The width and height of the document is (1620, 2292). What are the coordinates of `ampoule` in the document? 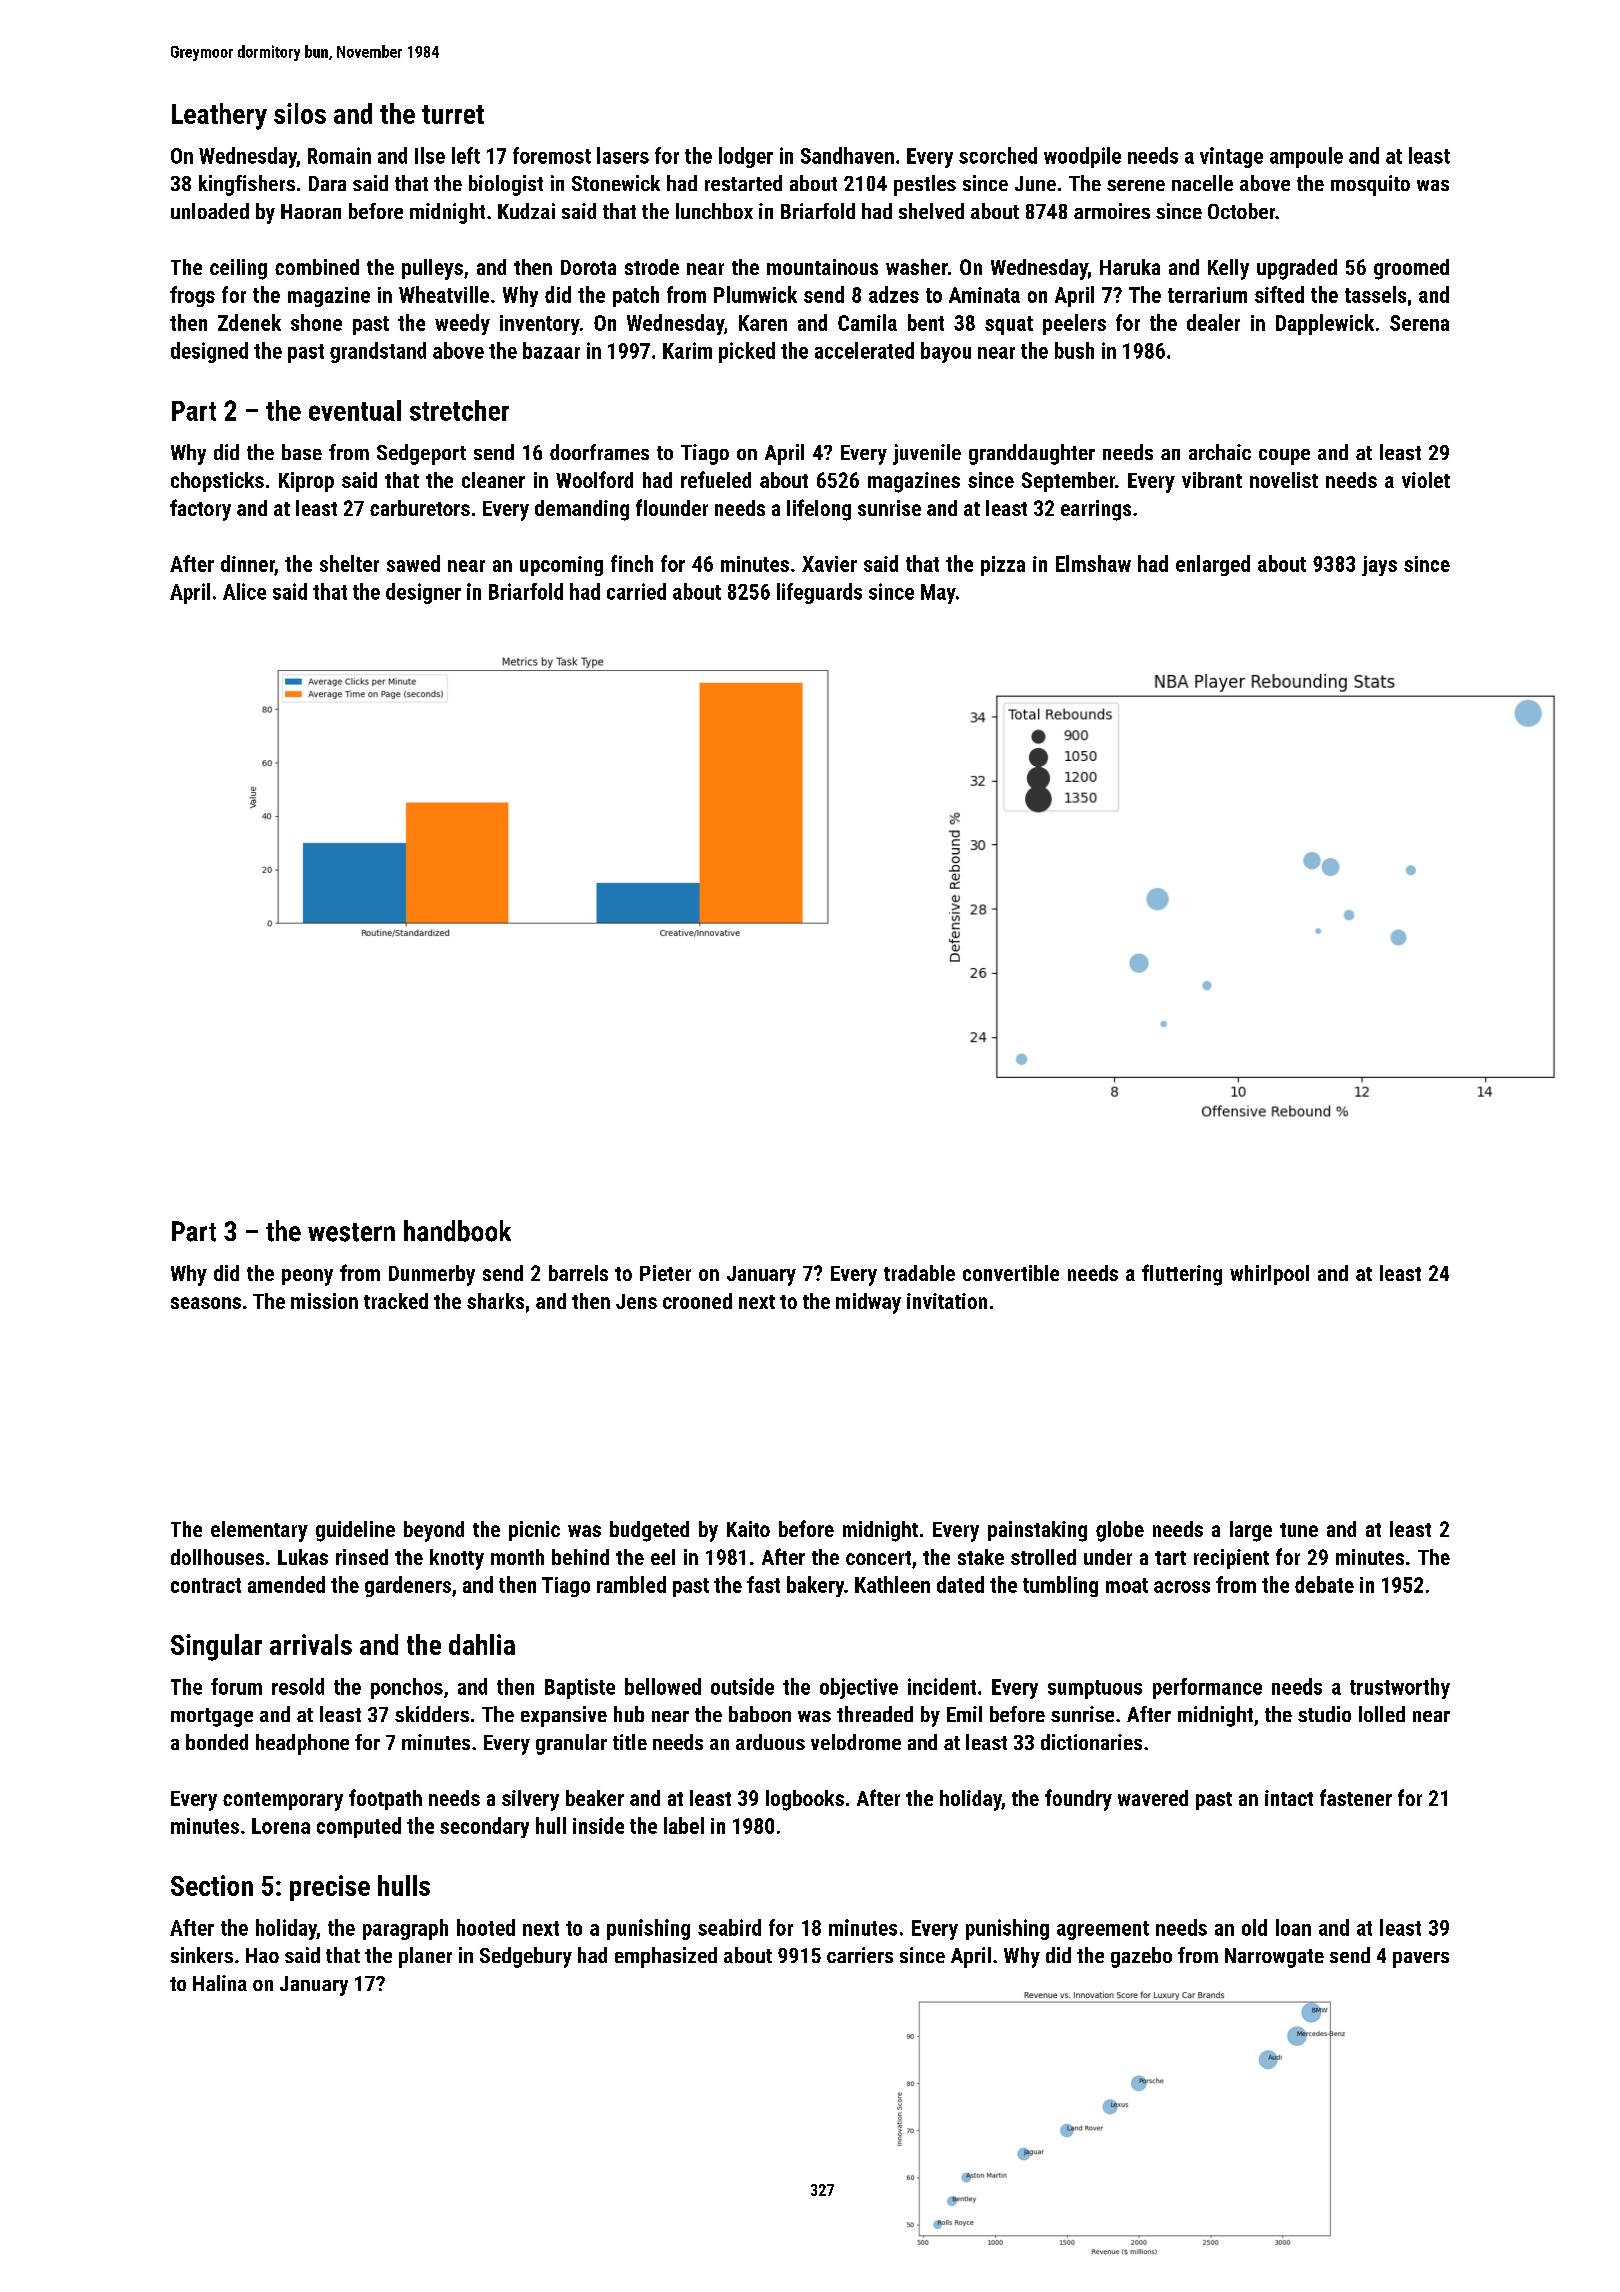 It's located at (1306, 157).
